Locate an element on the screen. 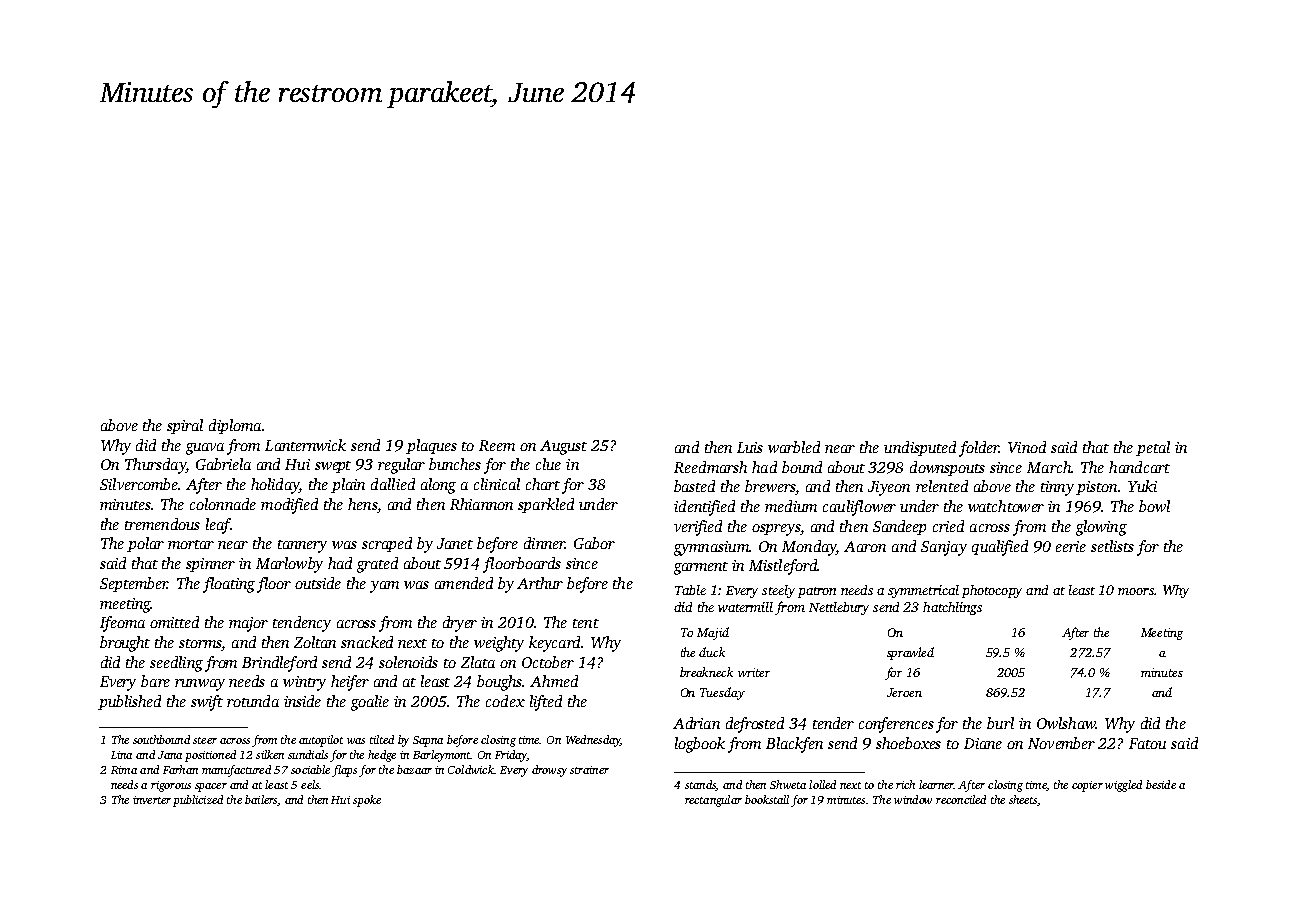 This screenshot has height=924, width=1308. sprawled is located at coordinates (910, 653).
